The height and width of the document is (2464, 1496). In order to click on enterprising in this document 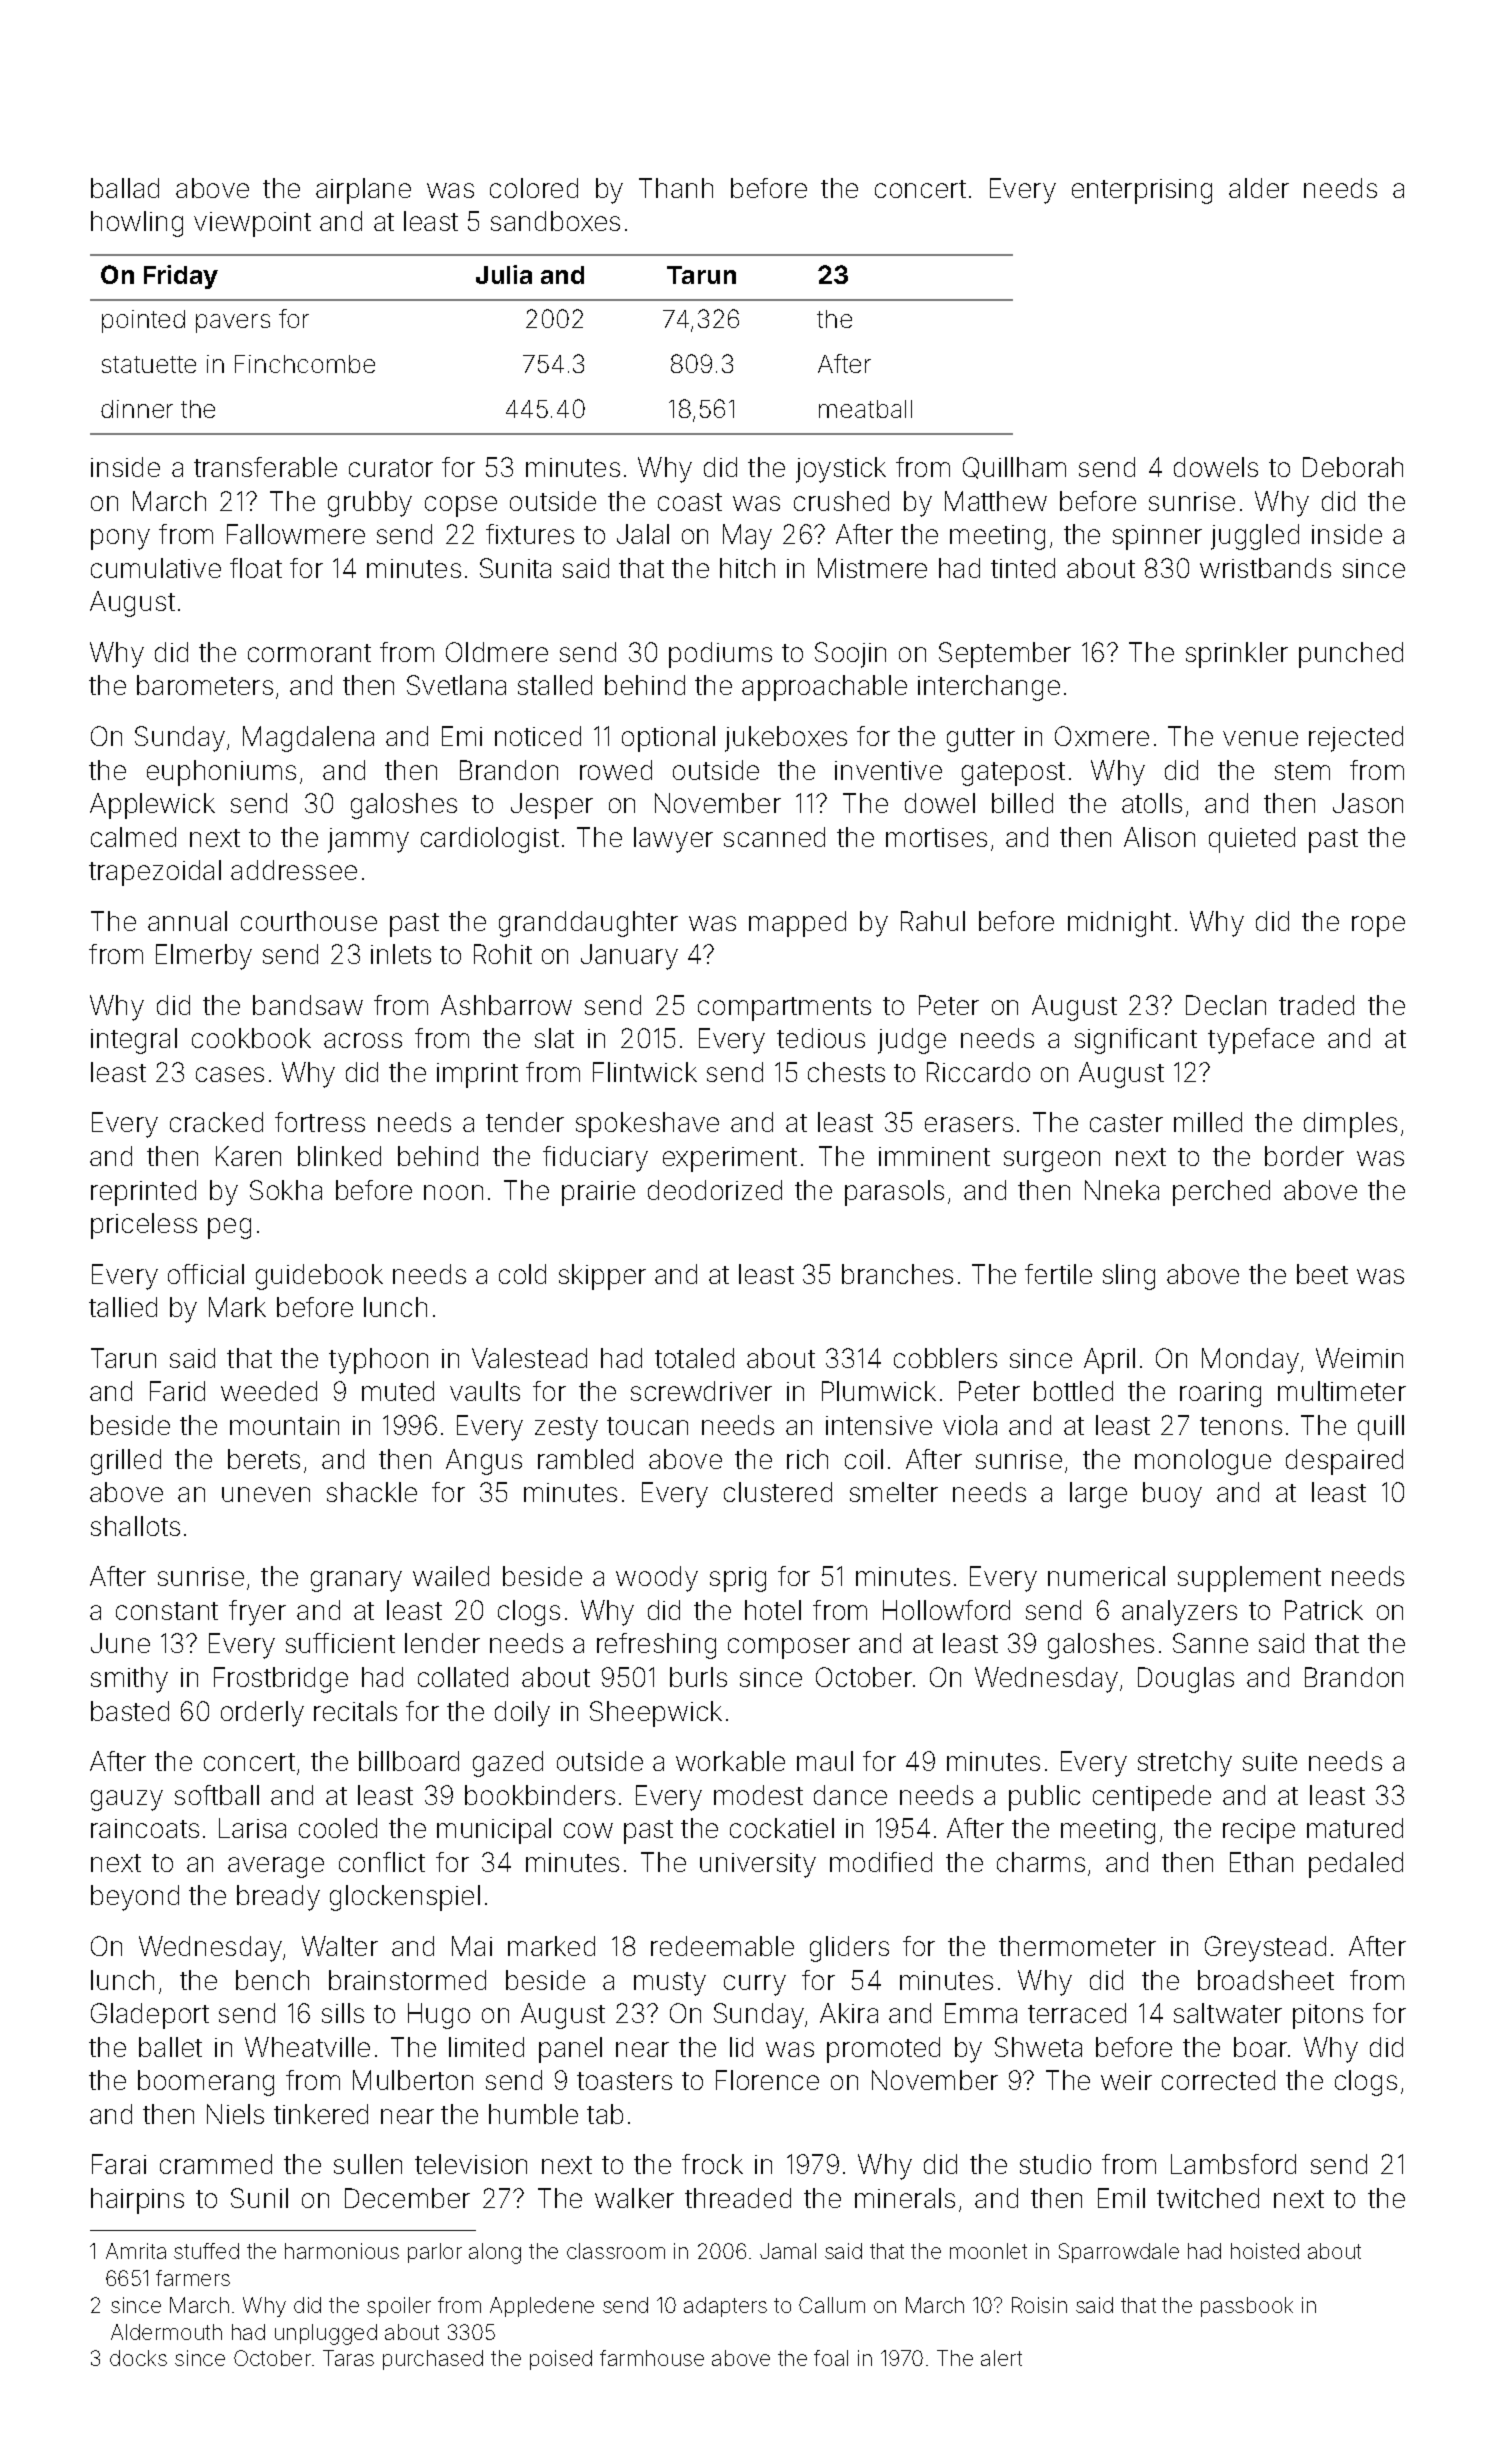, I will do `click(1142, 191)`.
